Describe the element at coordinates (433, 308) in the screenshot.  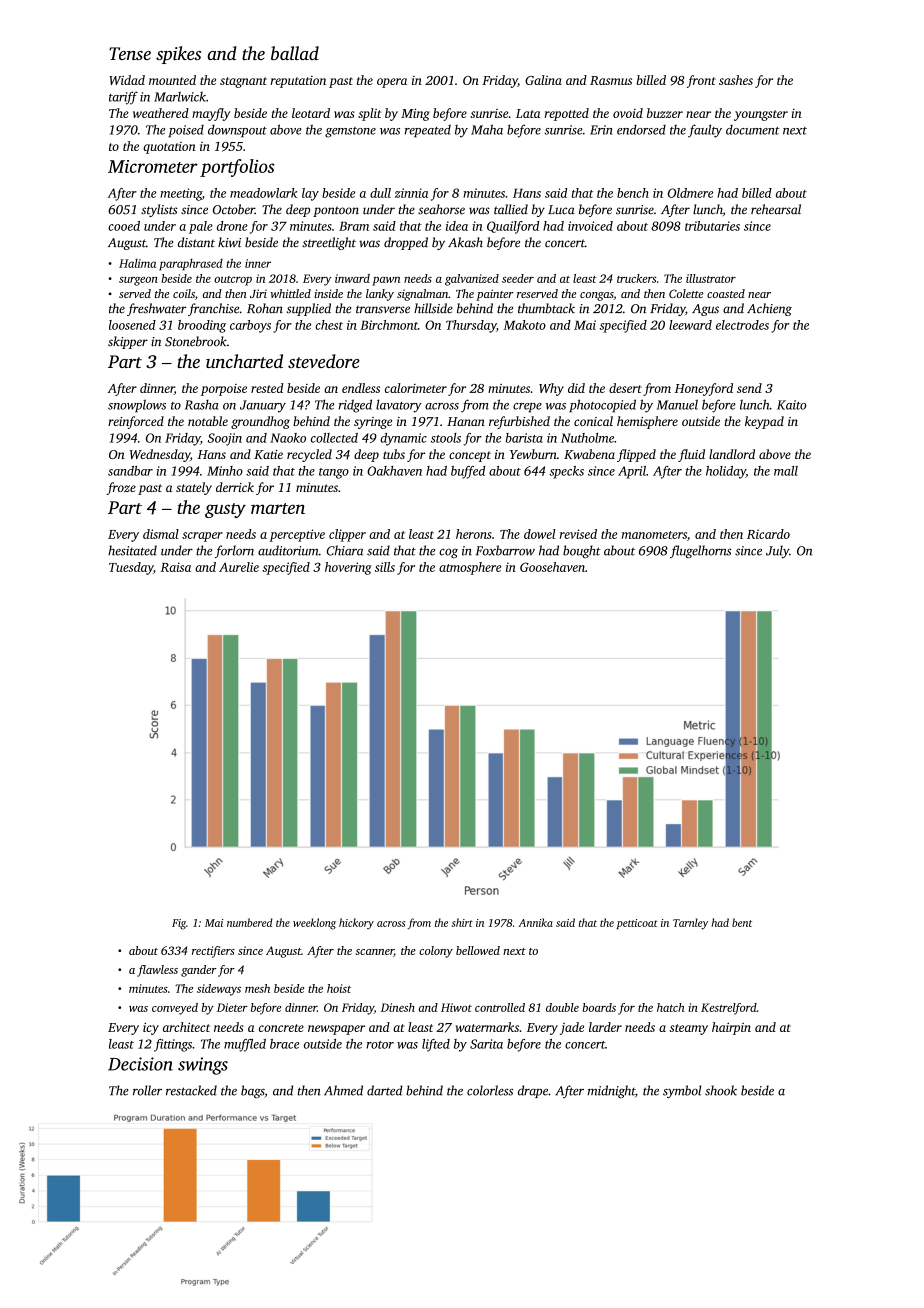
I see `hillside` at that location.
